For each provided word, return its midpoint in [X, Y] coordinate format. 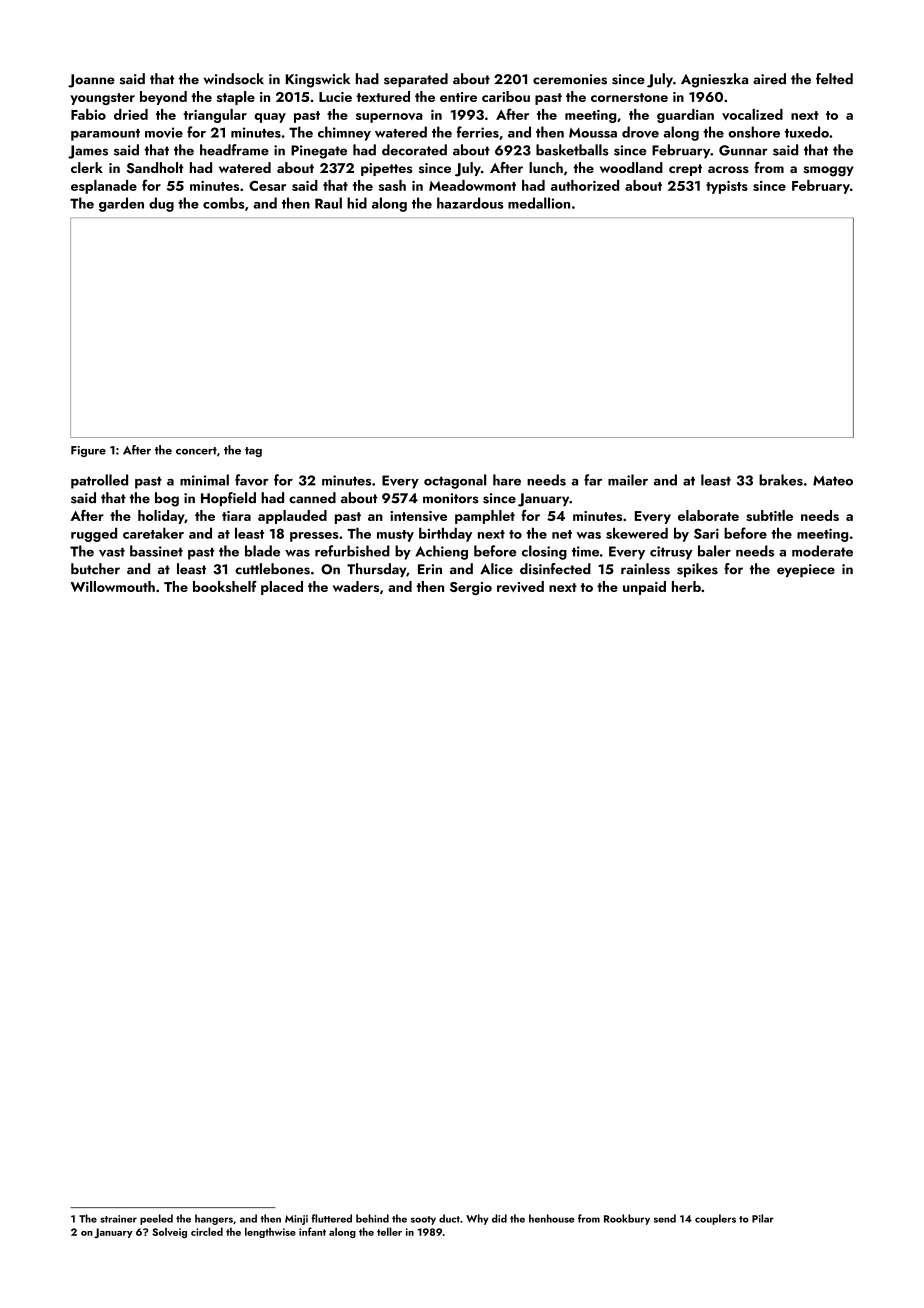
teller [389, 1231]
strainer [118, 1219]
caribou [506, 96]
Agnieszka [714, 80]
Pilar [763, 1218]
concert [196, 451]
